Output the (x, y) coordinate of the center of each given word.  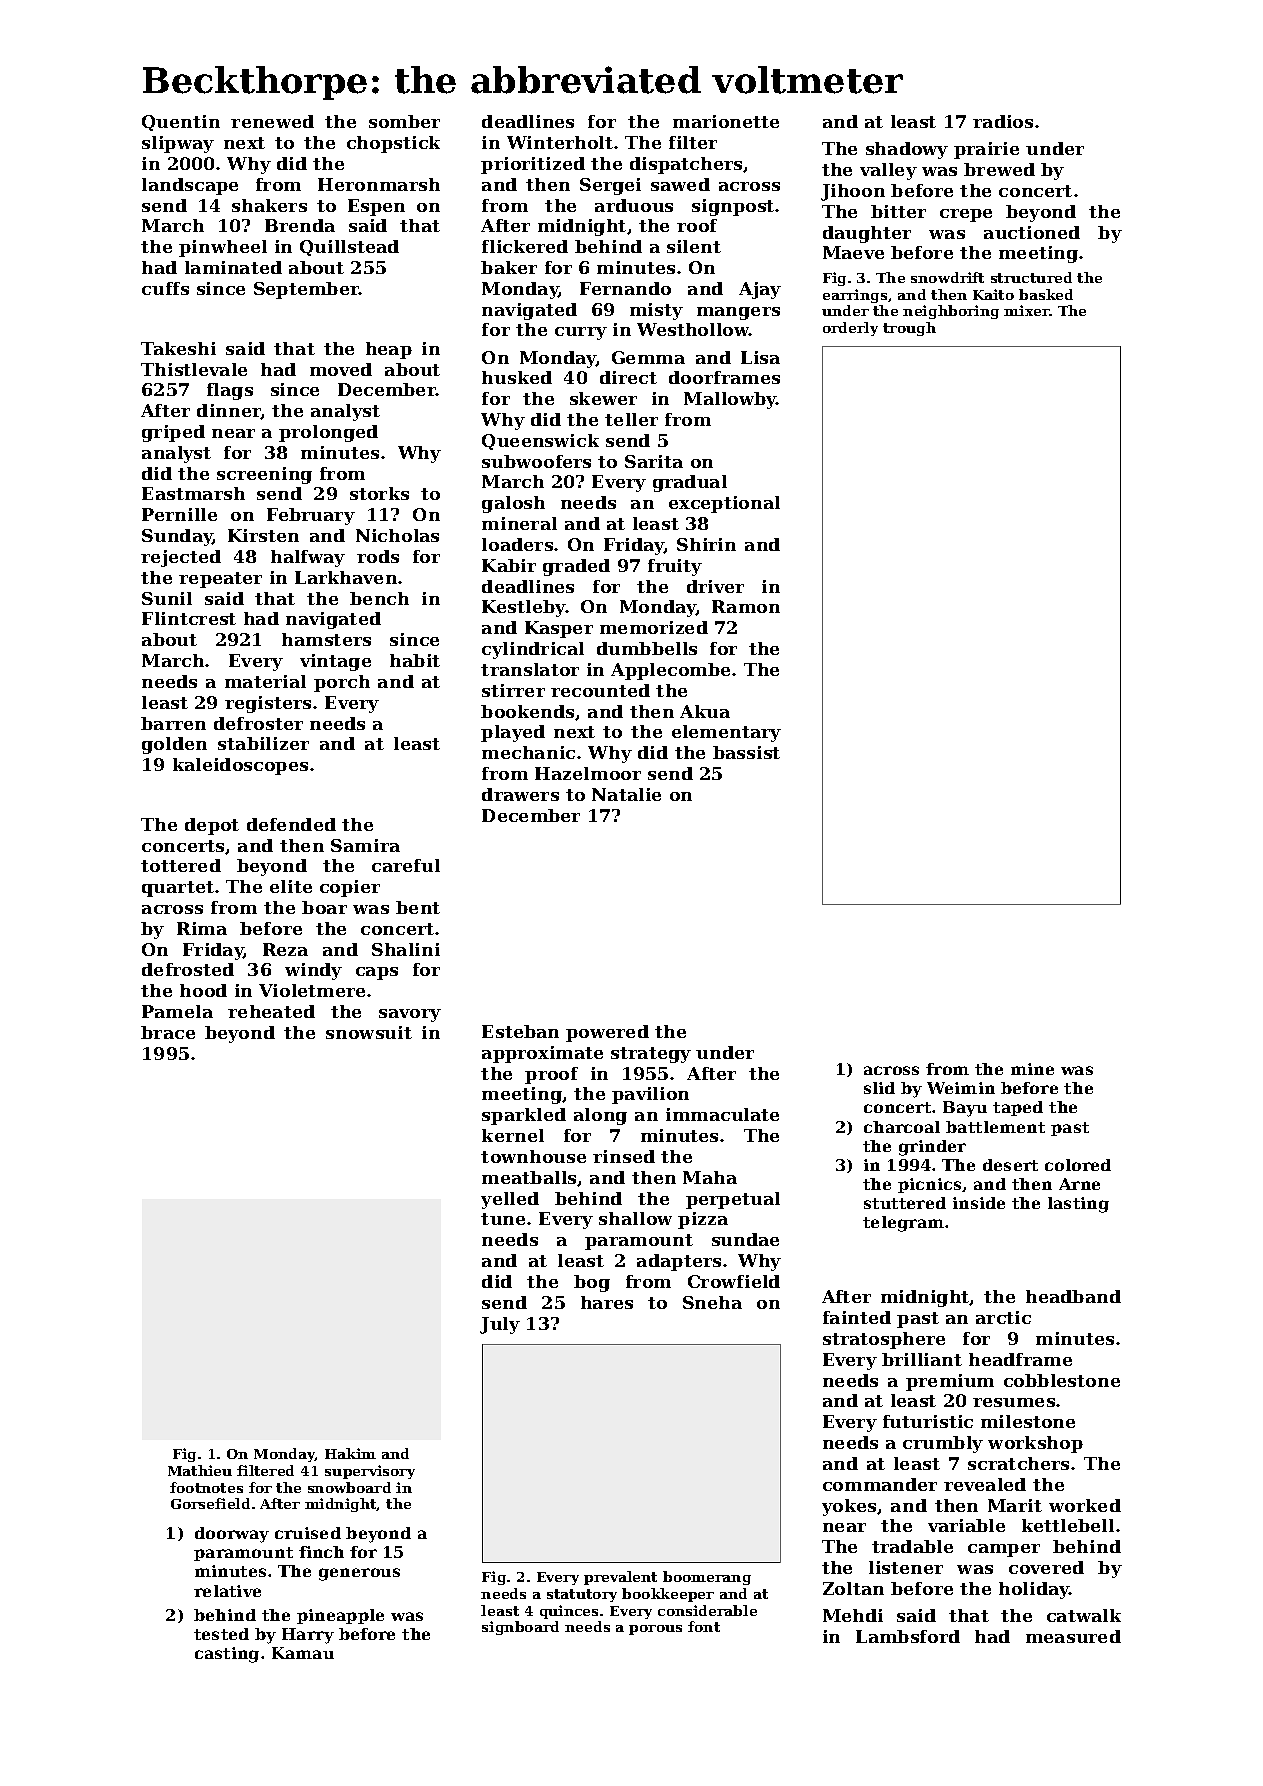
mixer (1027, 310)
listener (906, 1567)
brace (168, 1032)
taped (1018, 1108)
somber (404, 121)
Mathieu (200, 1470)
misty (656, 311)
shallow (635, 1218)
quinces (569, 1612)
